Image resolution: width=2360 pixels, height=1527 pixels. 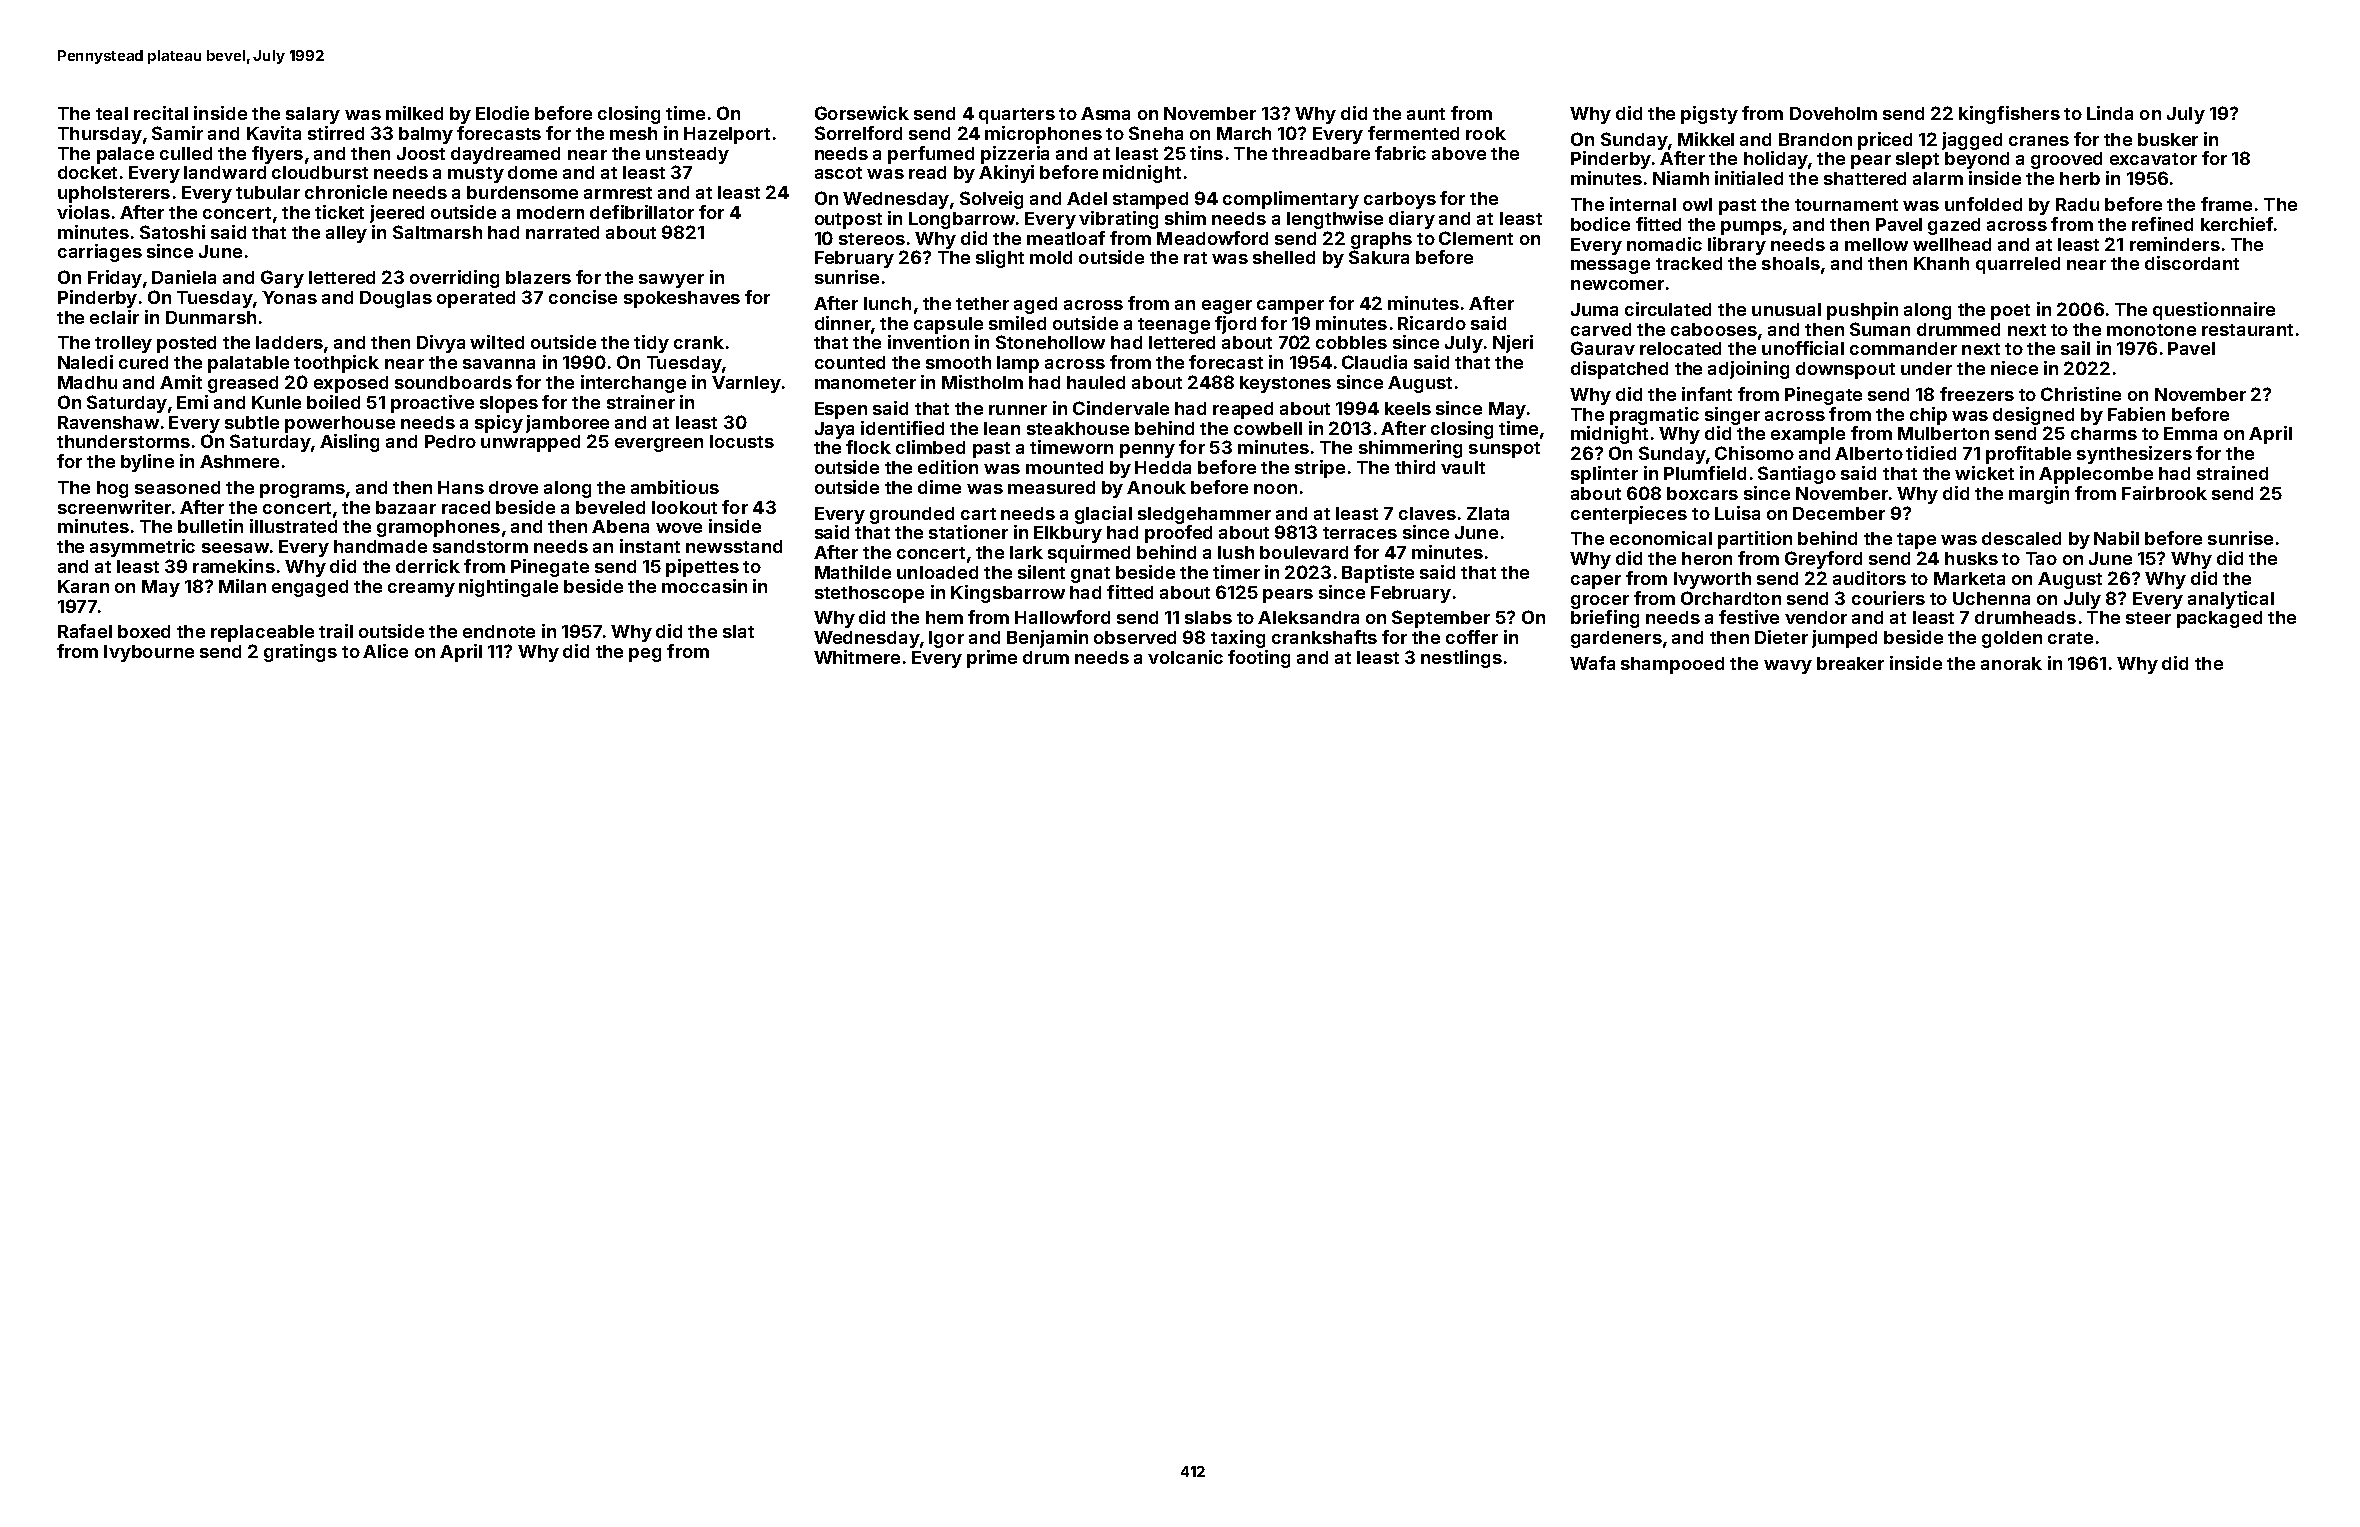 What do you see at coordinates (85, 631) in the screenshot?
I see `Rafael` at bounding box center [85, 631].
